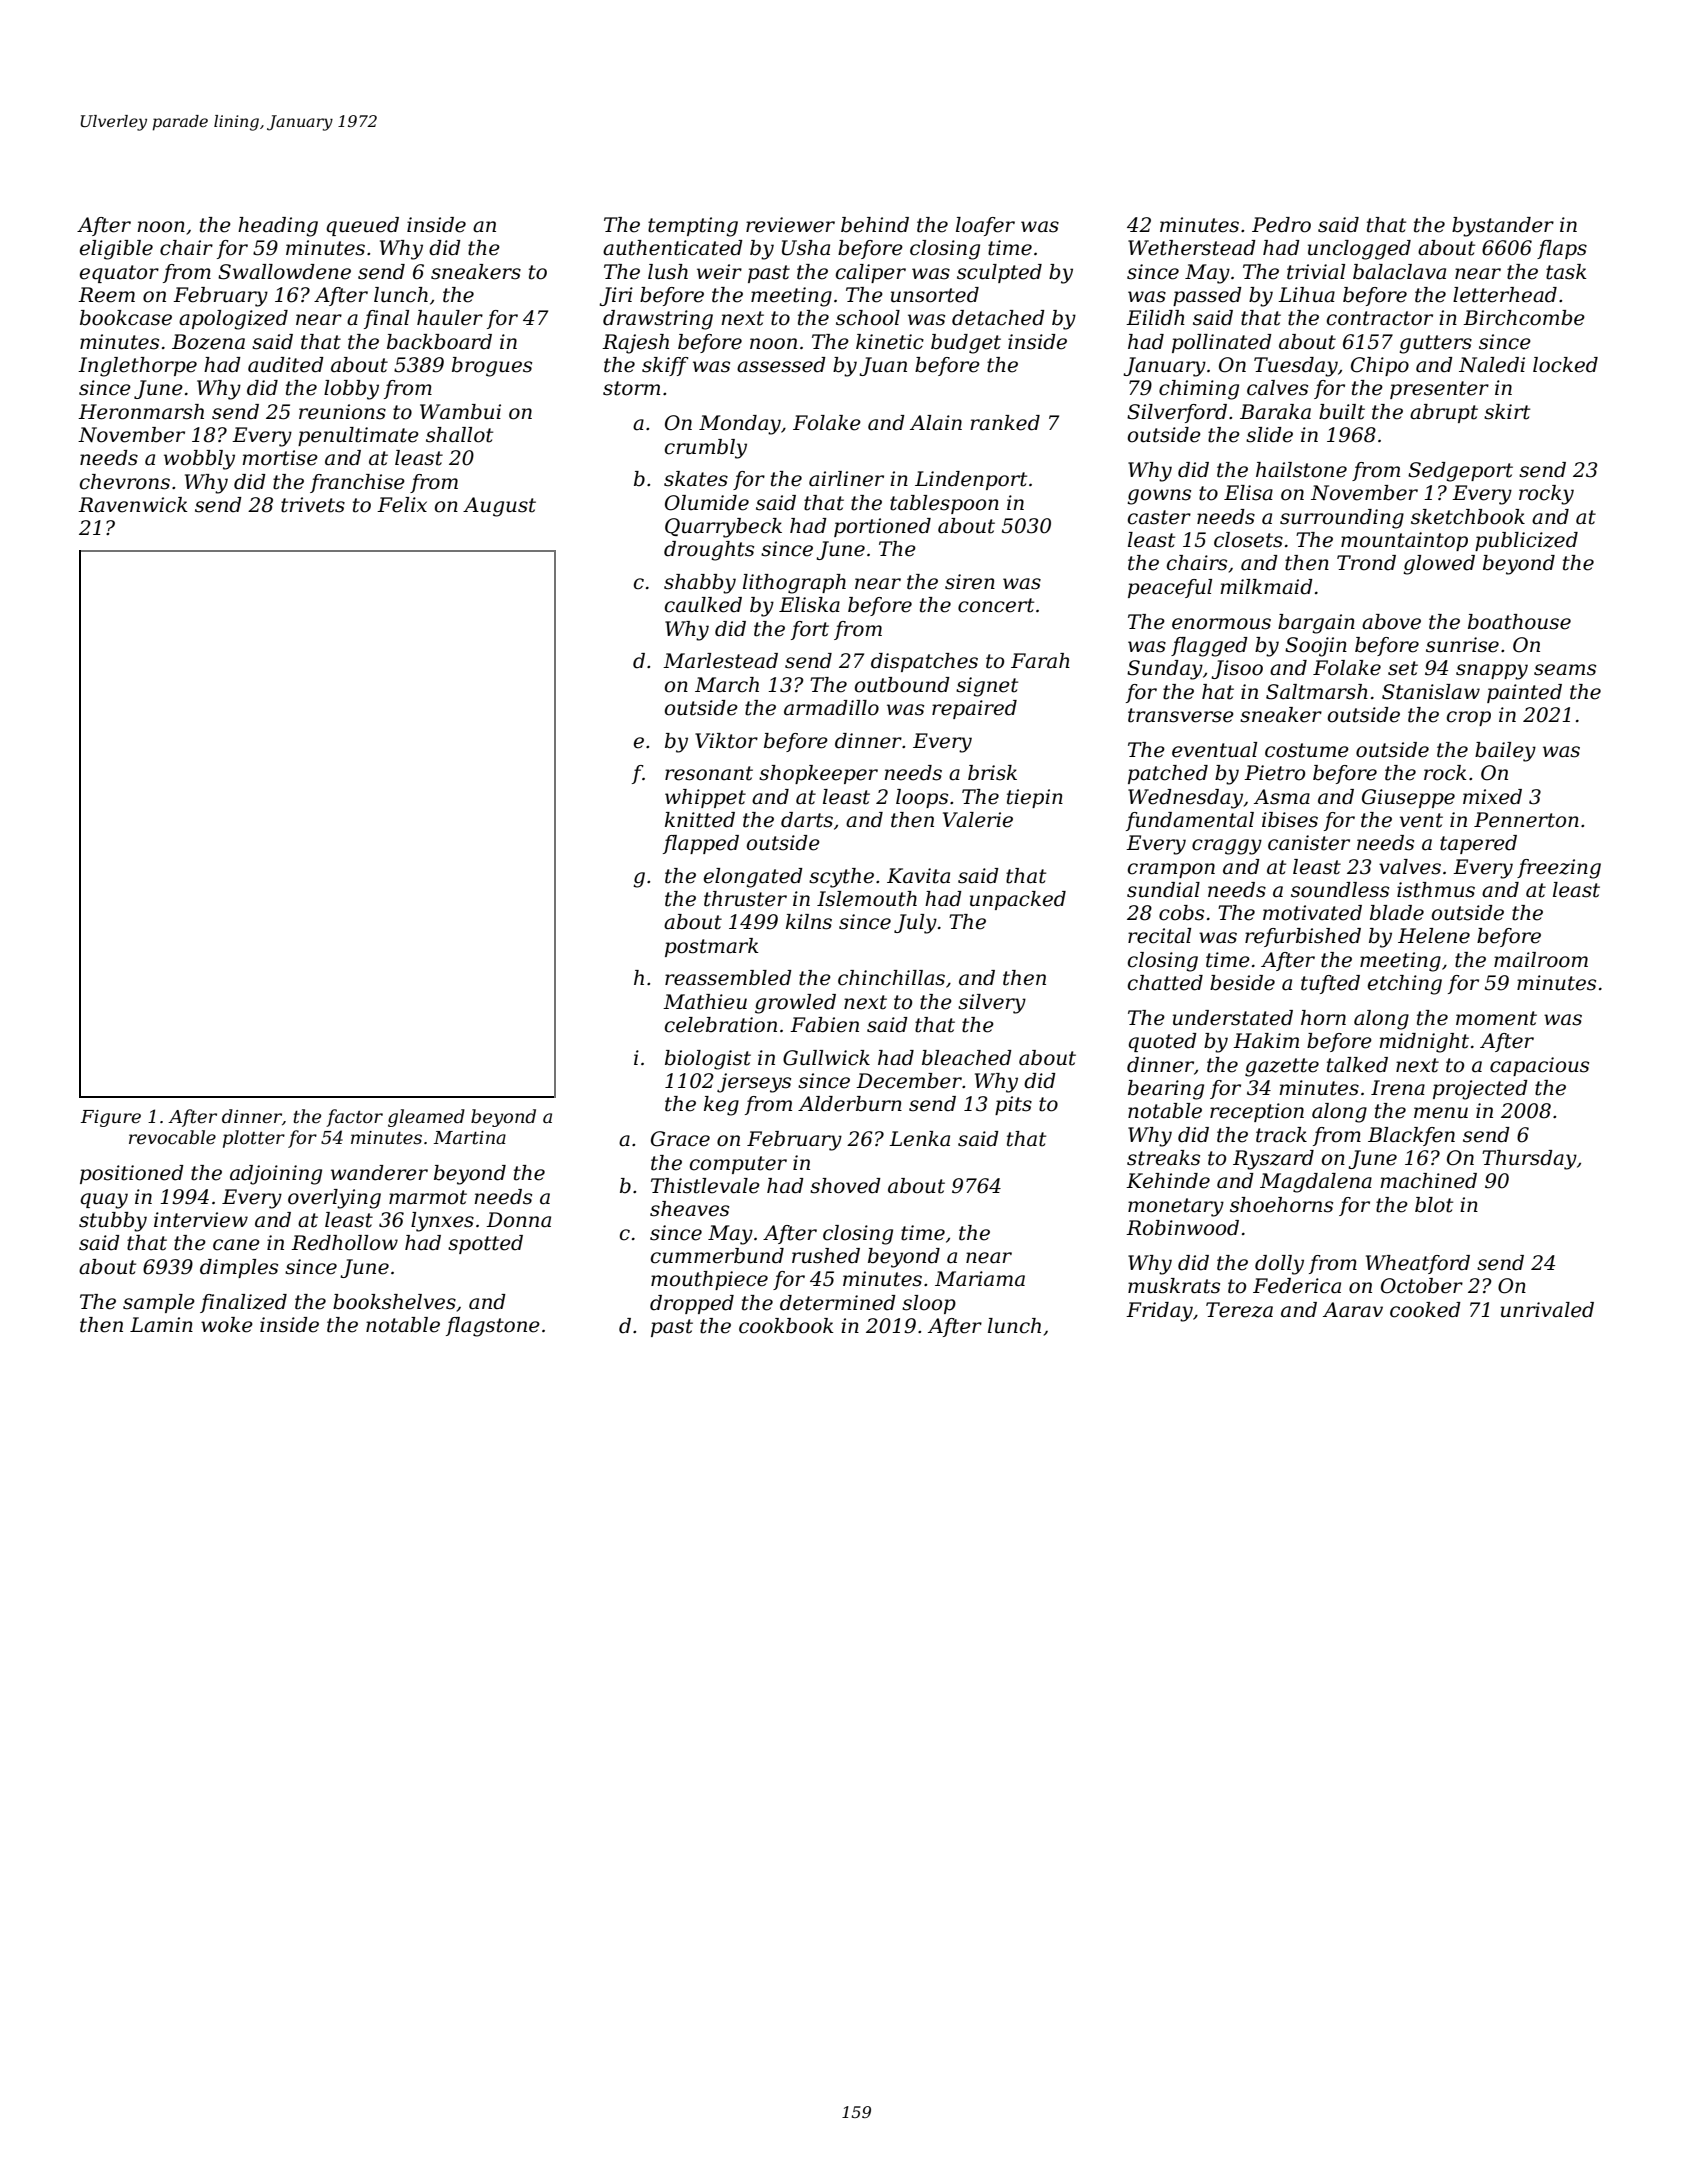  What do you see at coordinates (233, 320) in the screenshot?
I see `apologized` at bounding box center [233, 320].
